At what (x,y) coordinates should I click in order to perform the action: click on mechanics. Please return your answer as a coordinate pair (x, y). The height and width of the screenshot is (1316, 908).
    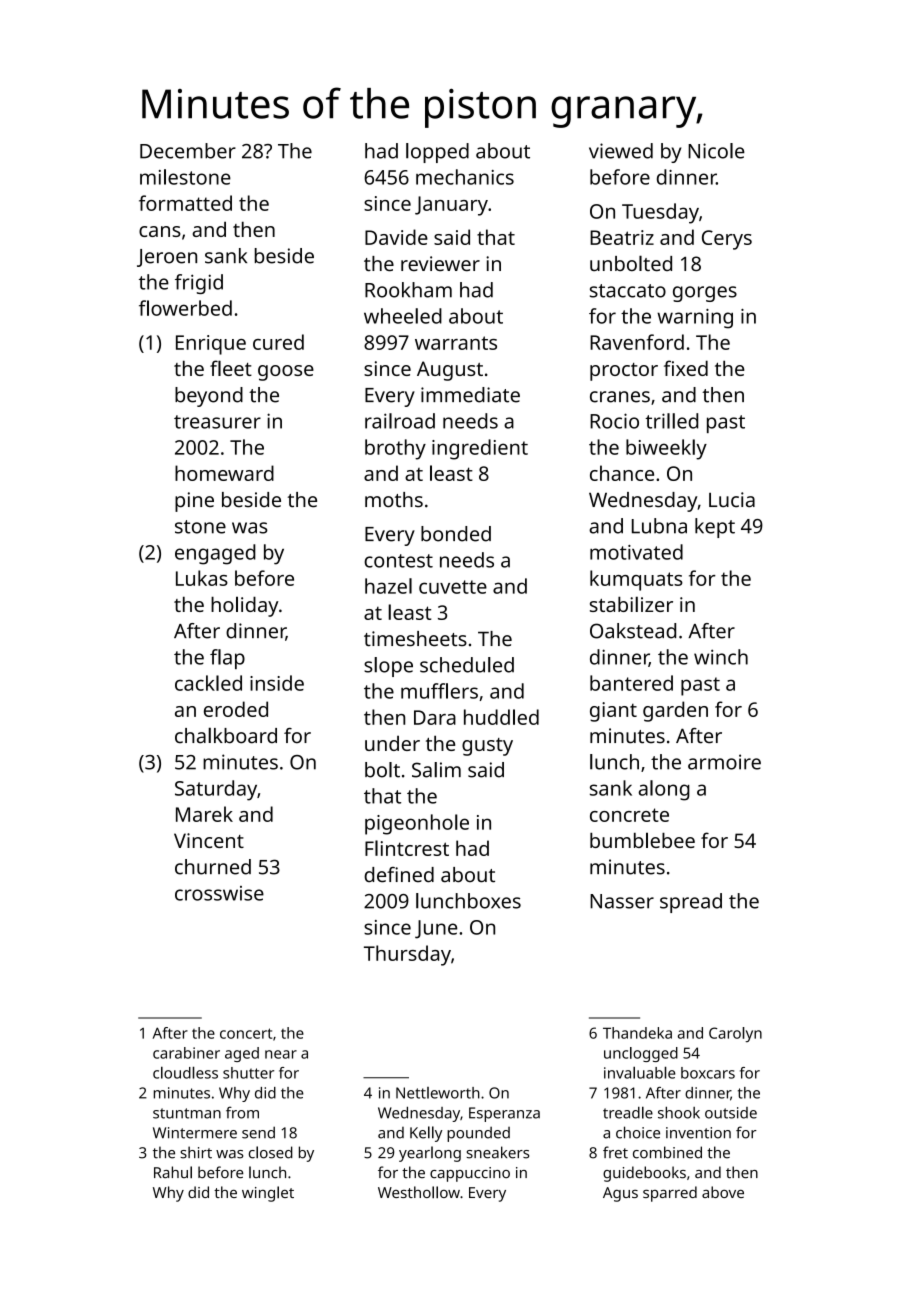
    Looking at the image, I should click on (465, 177).
